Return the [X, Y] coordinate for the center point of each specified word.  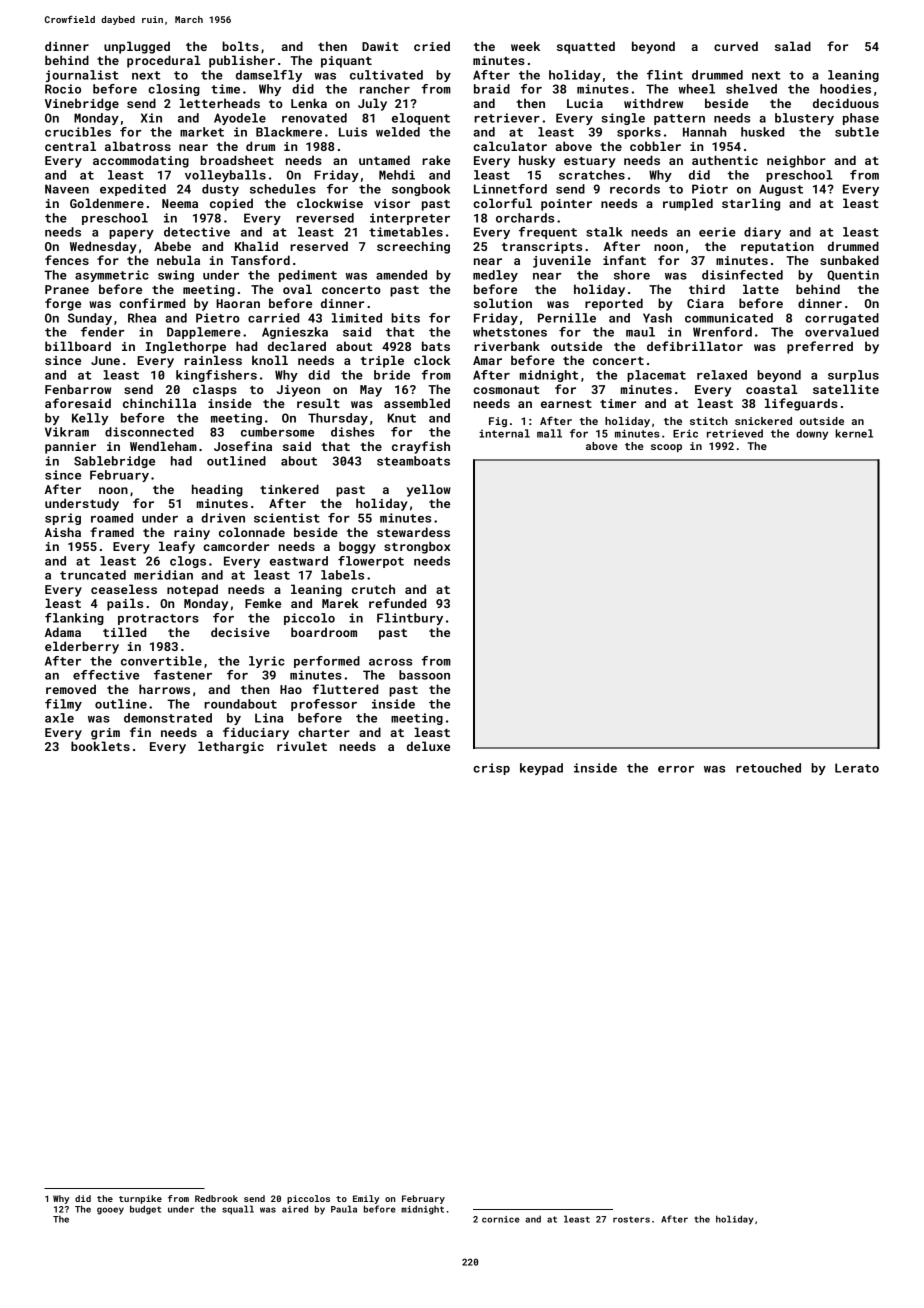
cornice [501, 1219]
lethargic [231, 747]
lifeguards [801, 404]
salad [793, 46]
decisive [240, 632]
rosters [631, 1219]
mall [549, 433]
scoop [666, 448]
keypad [541, 769]
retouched [768, 768]
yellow [429, 490]
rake [436, 160]
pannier [70, 448]
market [202, 132]
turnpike [140, 1199]
